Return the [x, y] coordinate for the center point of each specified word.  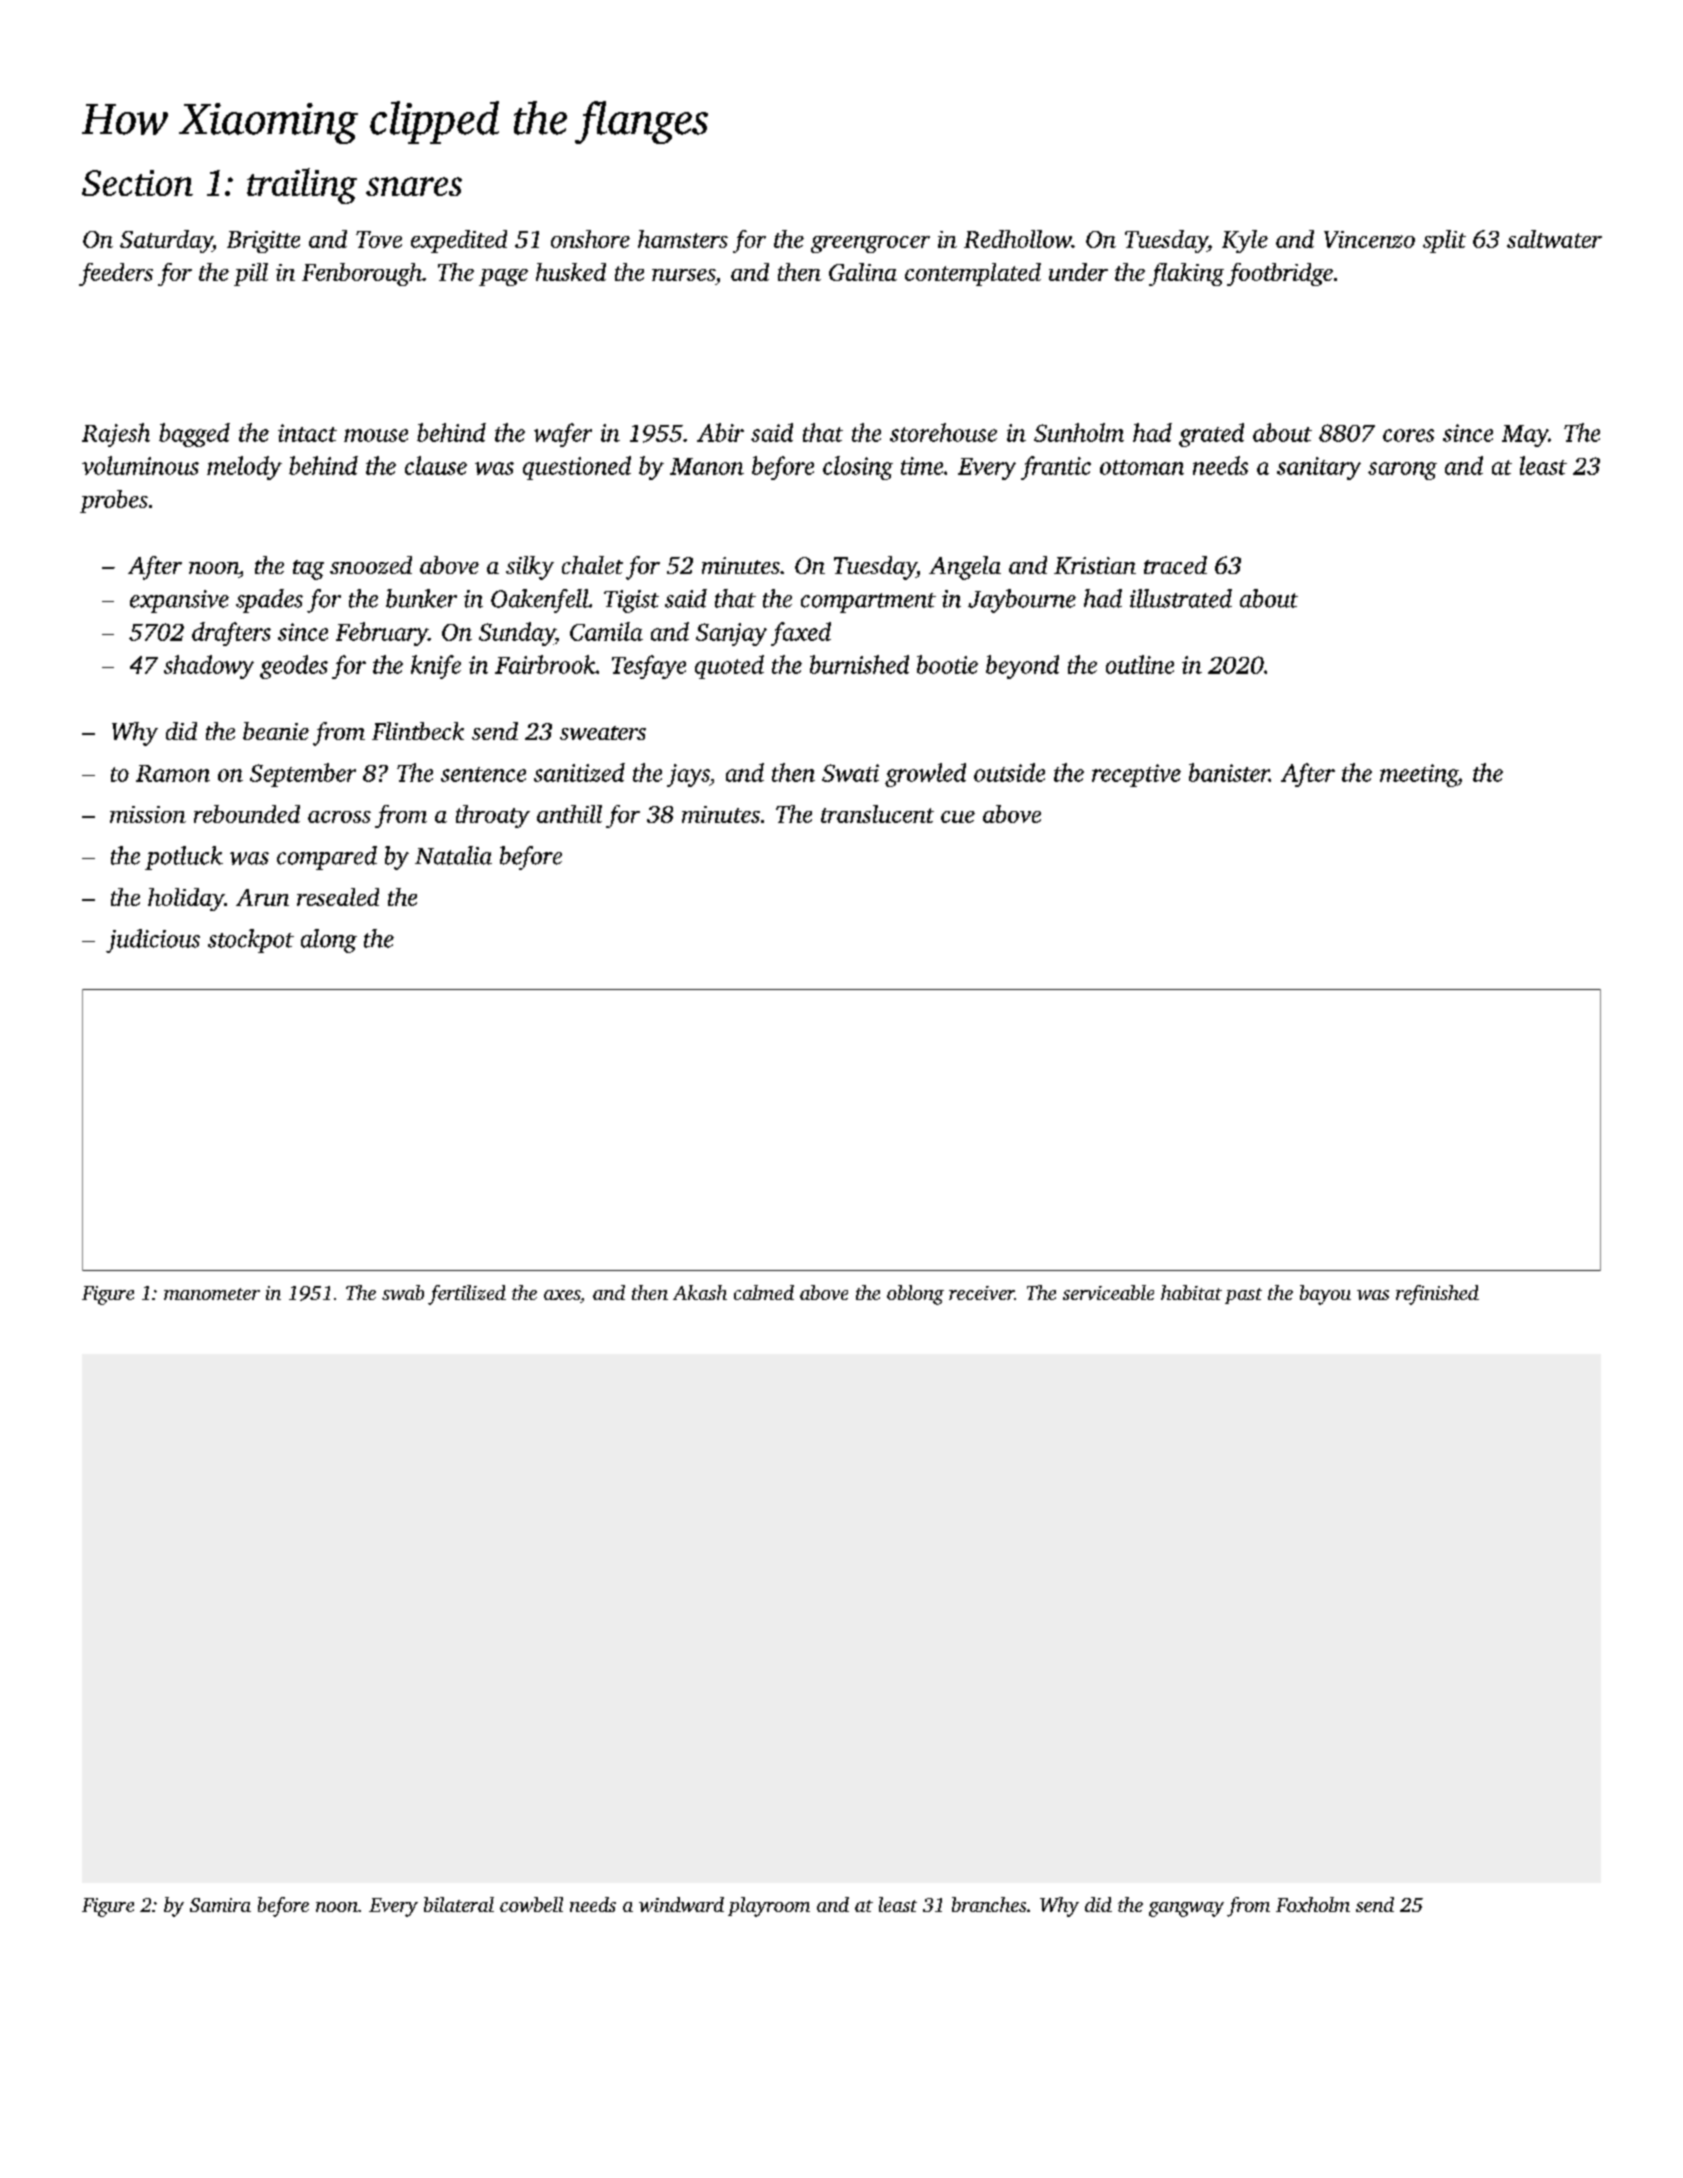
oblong [915, 1295]
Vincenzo [1369, 239]
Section [137, 183]
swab [403, 1292]
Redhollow [1018, 239]
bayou [1325, 1295]
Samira [220, 1905]
